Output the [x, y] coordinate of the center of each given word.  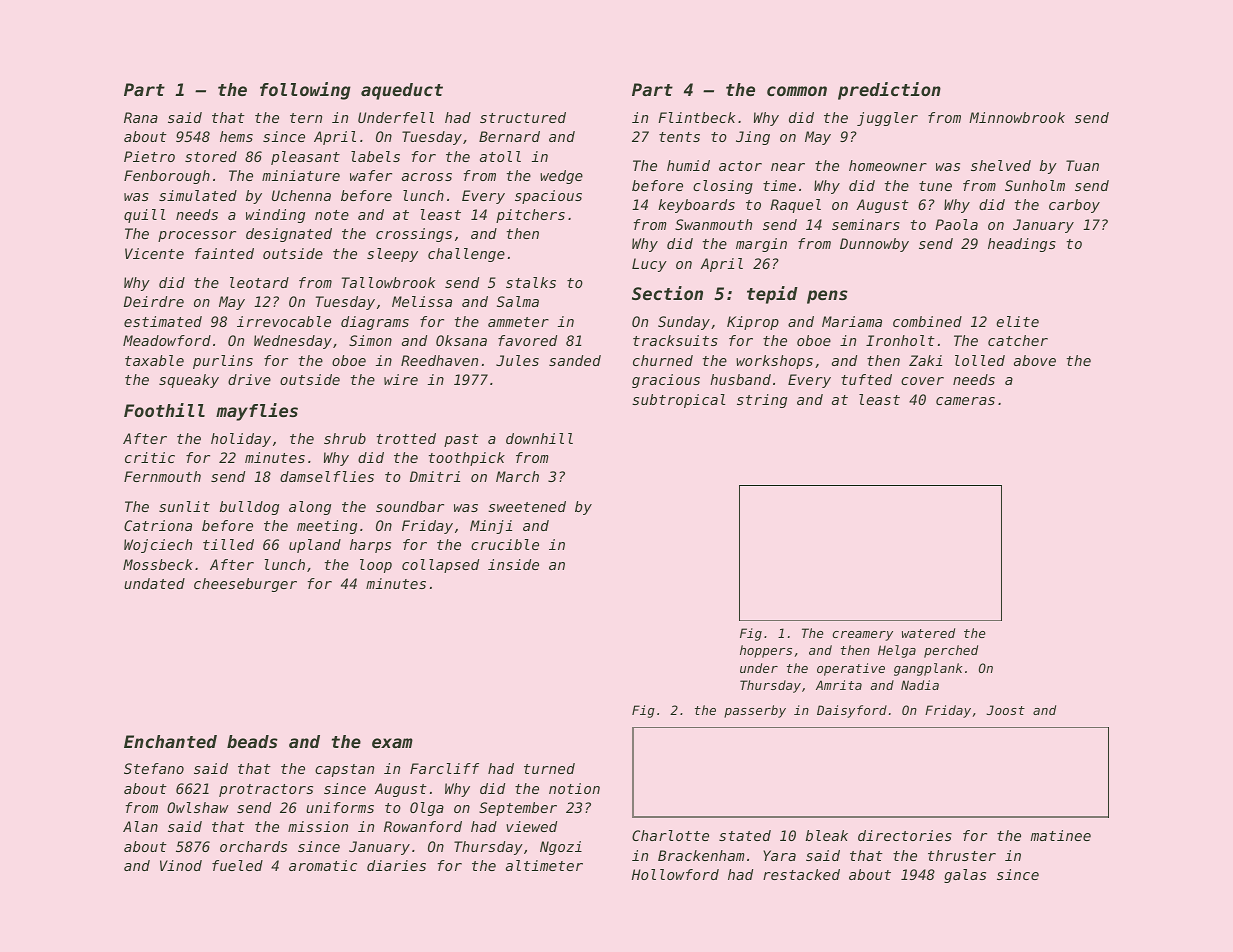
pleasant [305, 158]
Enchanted [170, 741]
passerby [755, 711]
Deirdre [154, 301]
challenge [466, 255]
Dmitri [435, 476]
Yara [779, 855]
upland [315, 546]
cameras [965, 401]
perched [951, 651]
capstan [344, 770]
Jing [753, 138]
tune [935, 186]
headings [1022, 245]
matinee [1060, 835]
